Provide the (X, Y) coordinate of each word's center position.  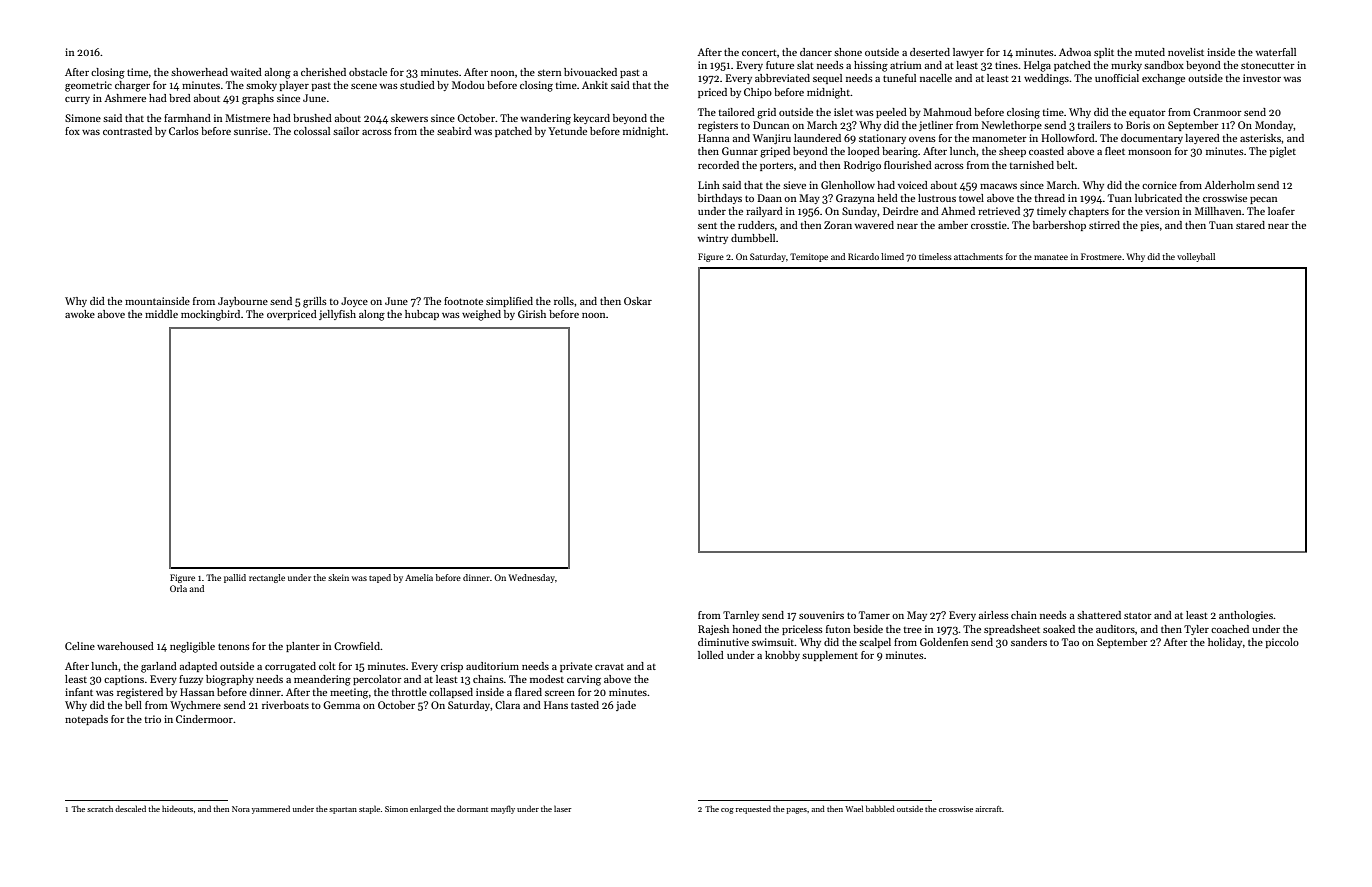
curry (77, 100)
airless (994, 615)
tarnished (1032, 165)
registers (718, 126)
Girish (532, 314)
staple (369, 809)
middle (161, 314)
